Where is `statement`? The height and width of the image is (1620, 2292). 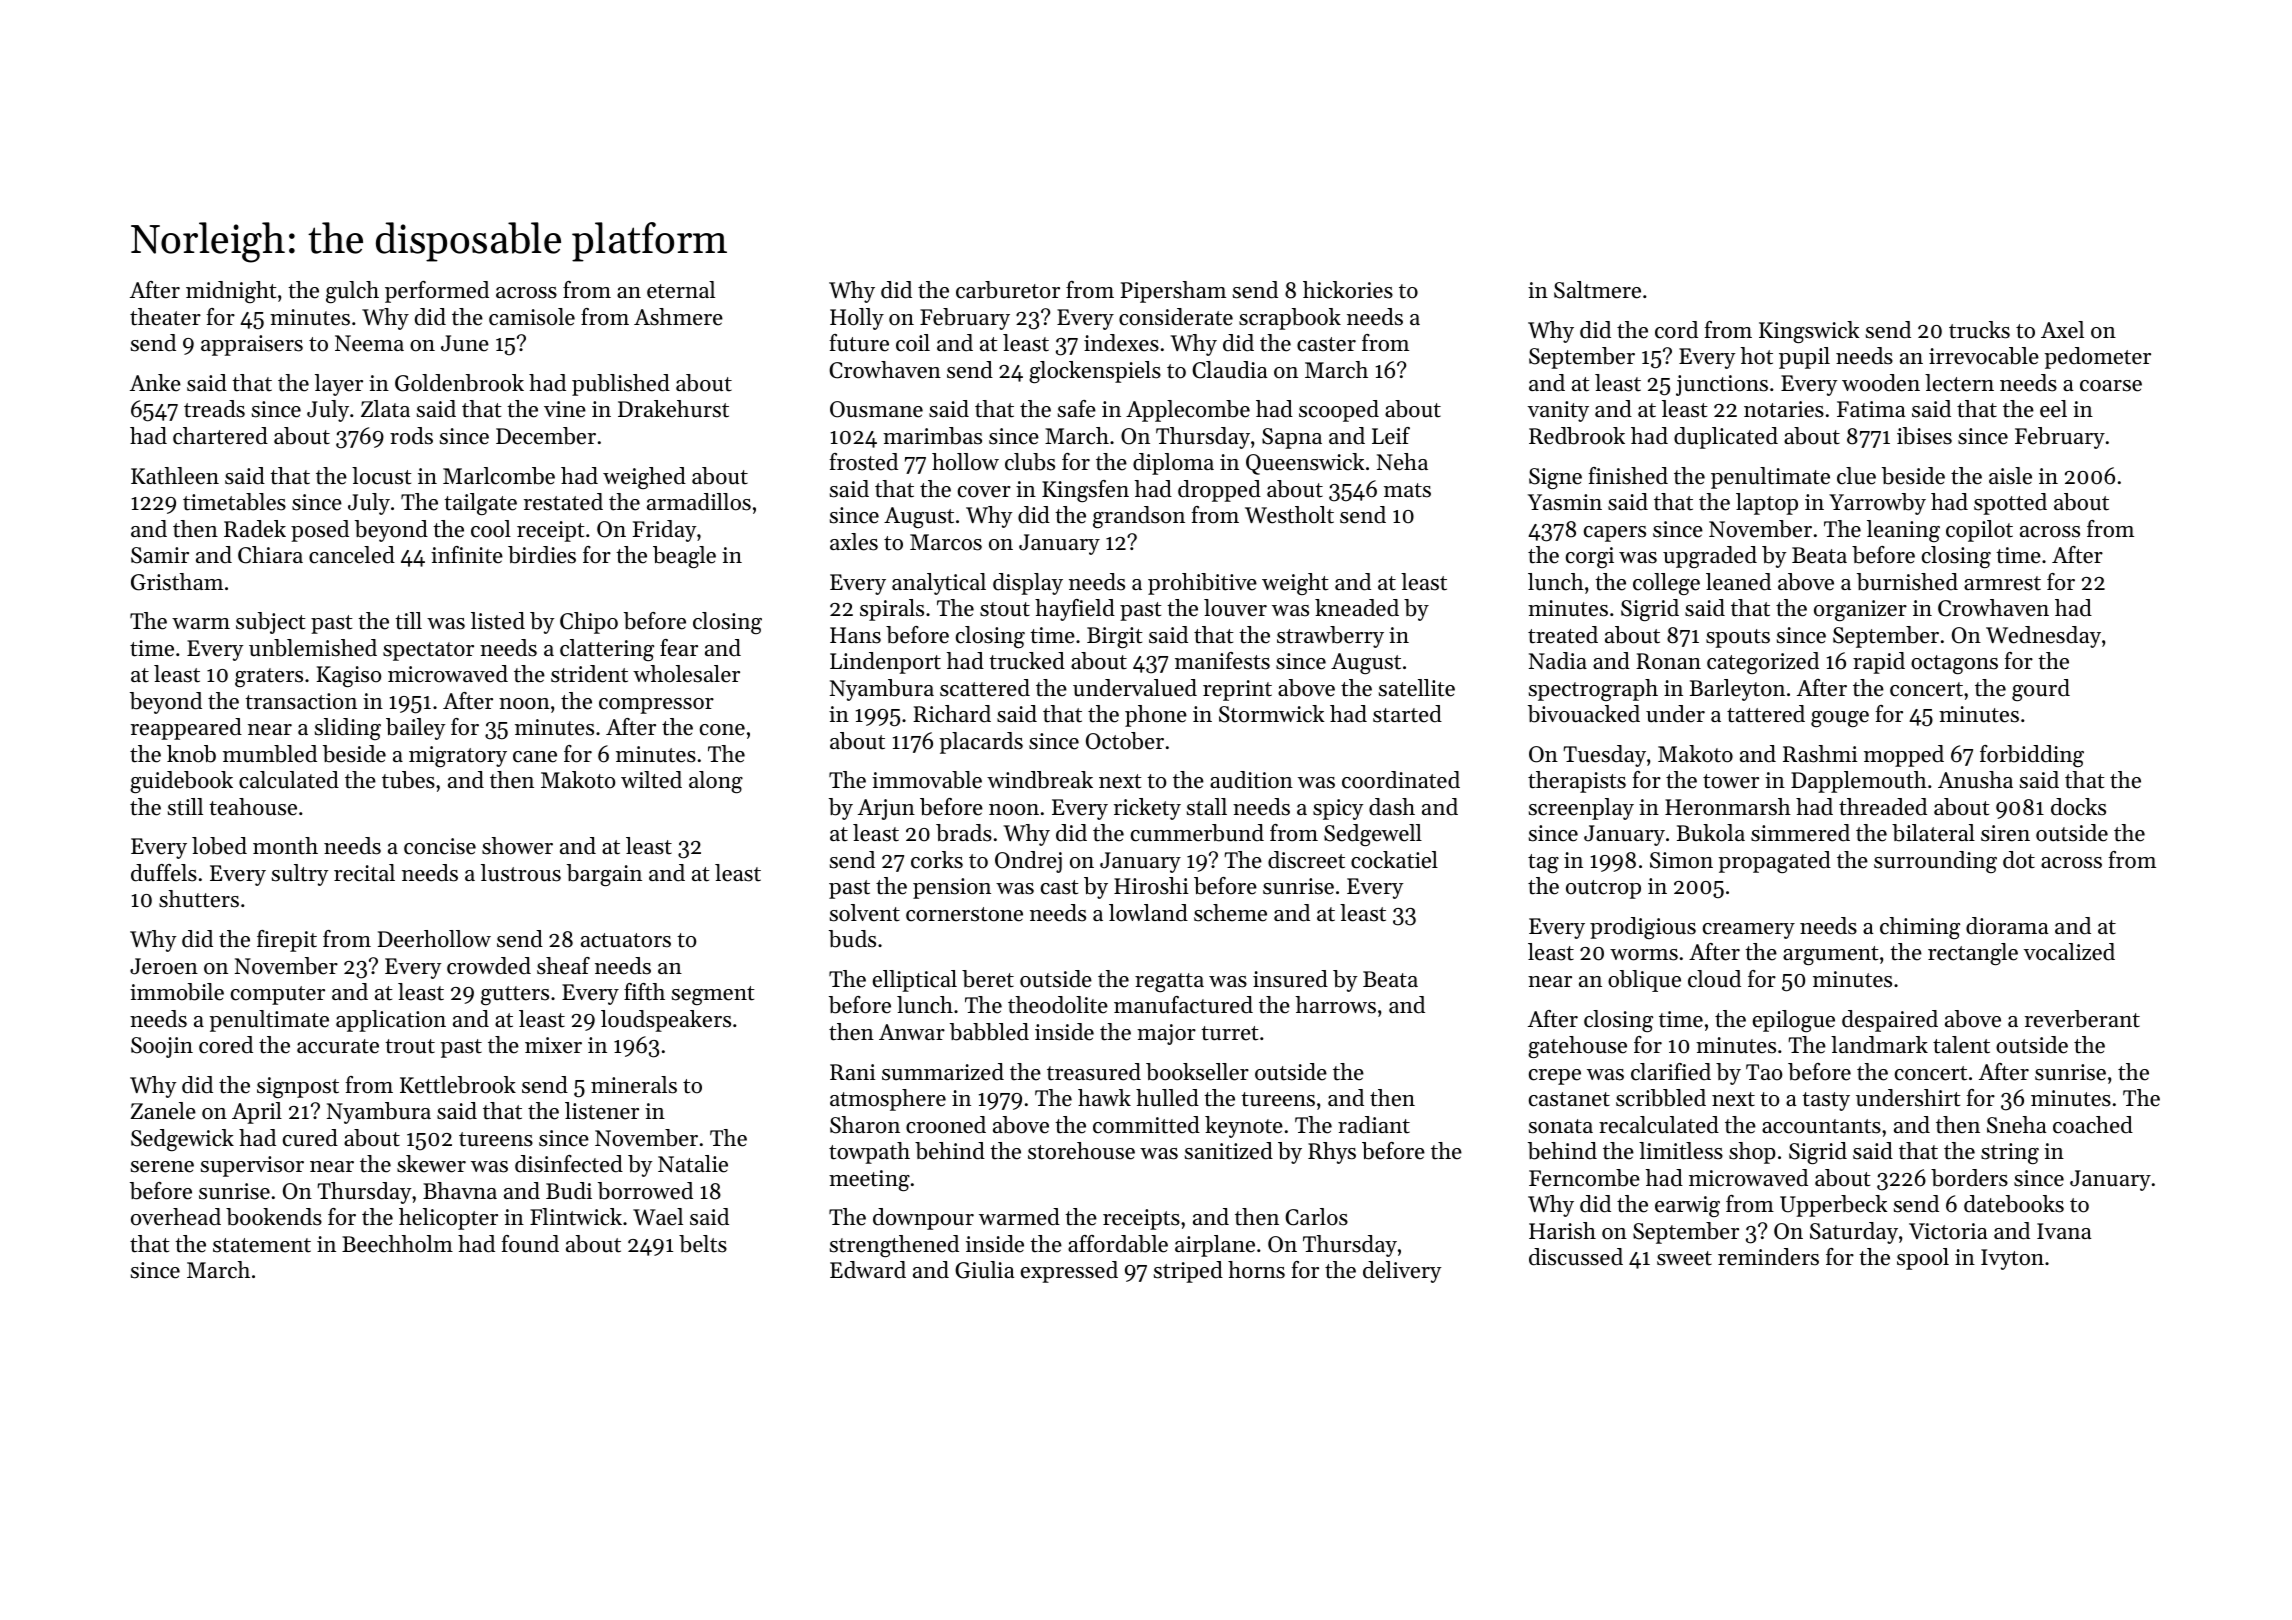
statement is located at coordinates (262, 1245).
